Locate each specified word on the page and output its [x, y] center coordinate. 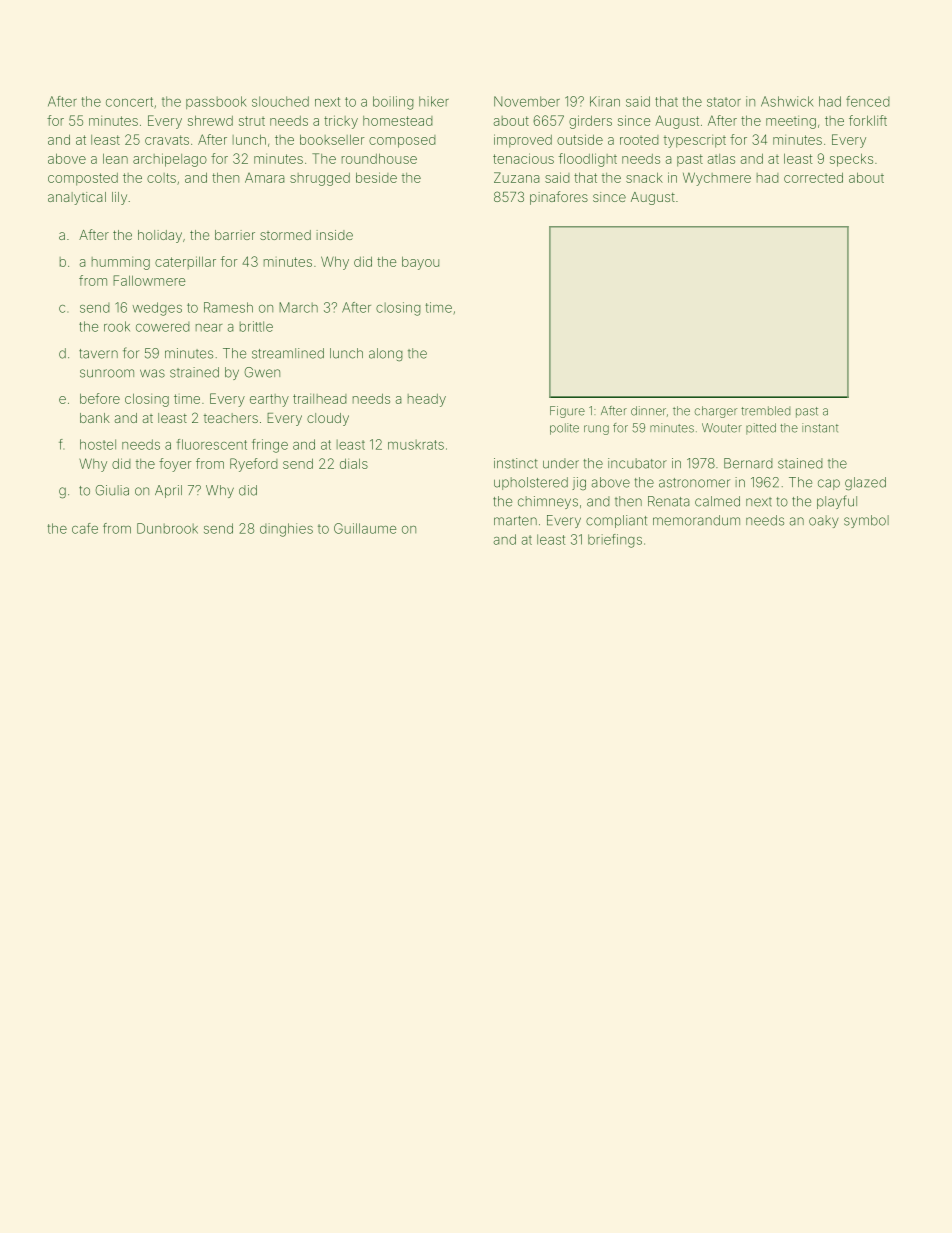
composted [83, 179]
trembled [765, 411]
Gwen [262, 372]
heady [427, 400]
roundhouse [379, 158]
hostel [98, 444]
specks [851, 160]
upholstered [531, 483]
